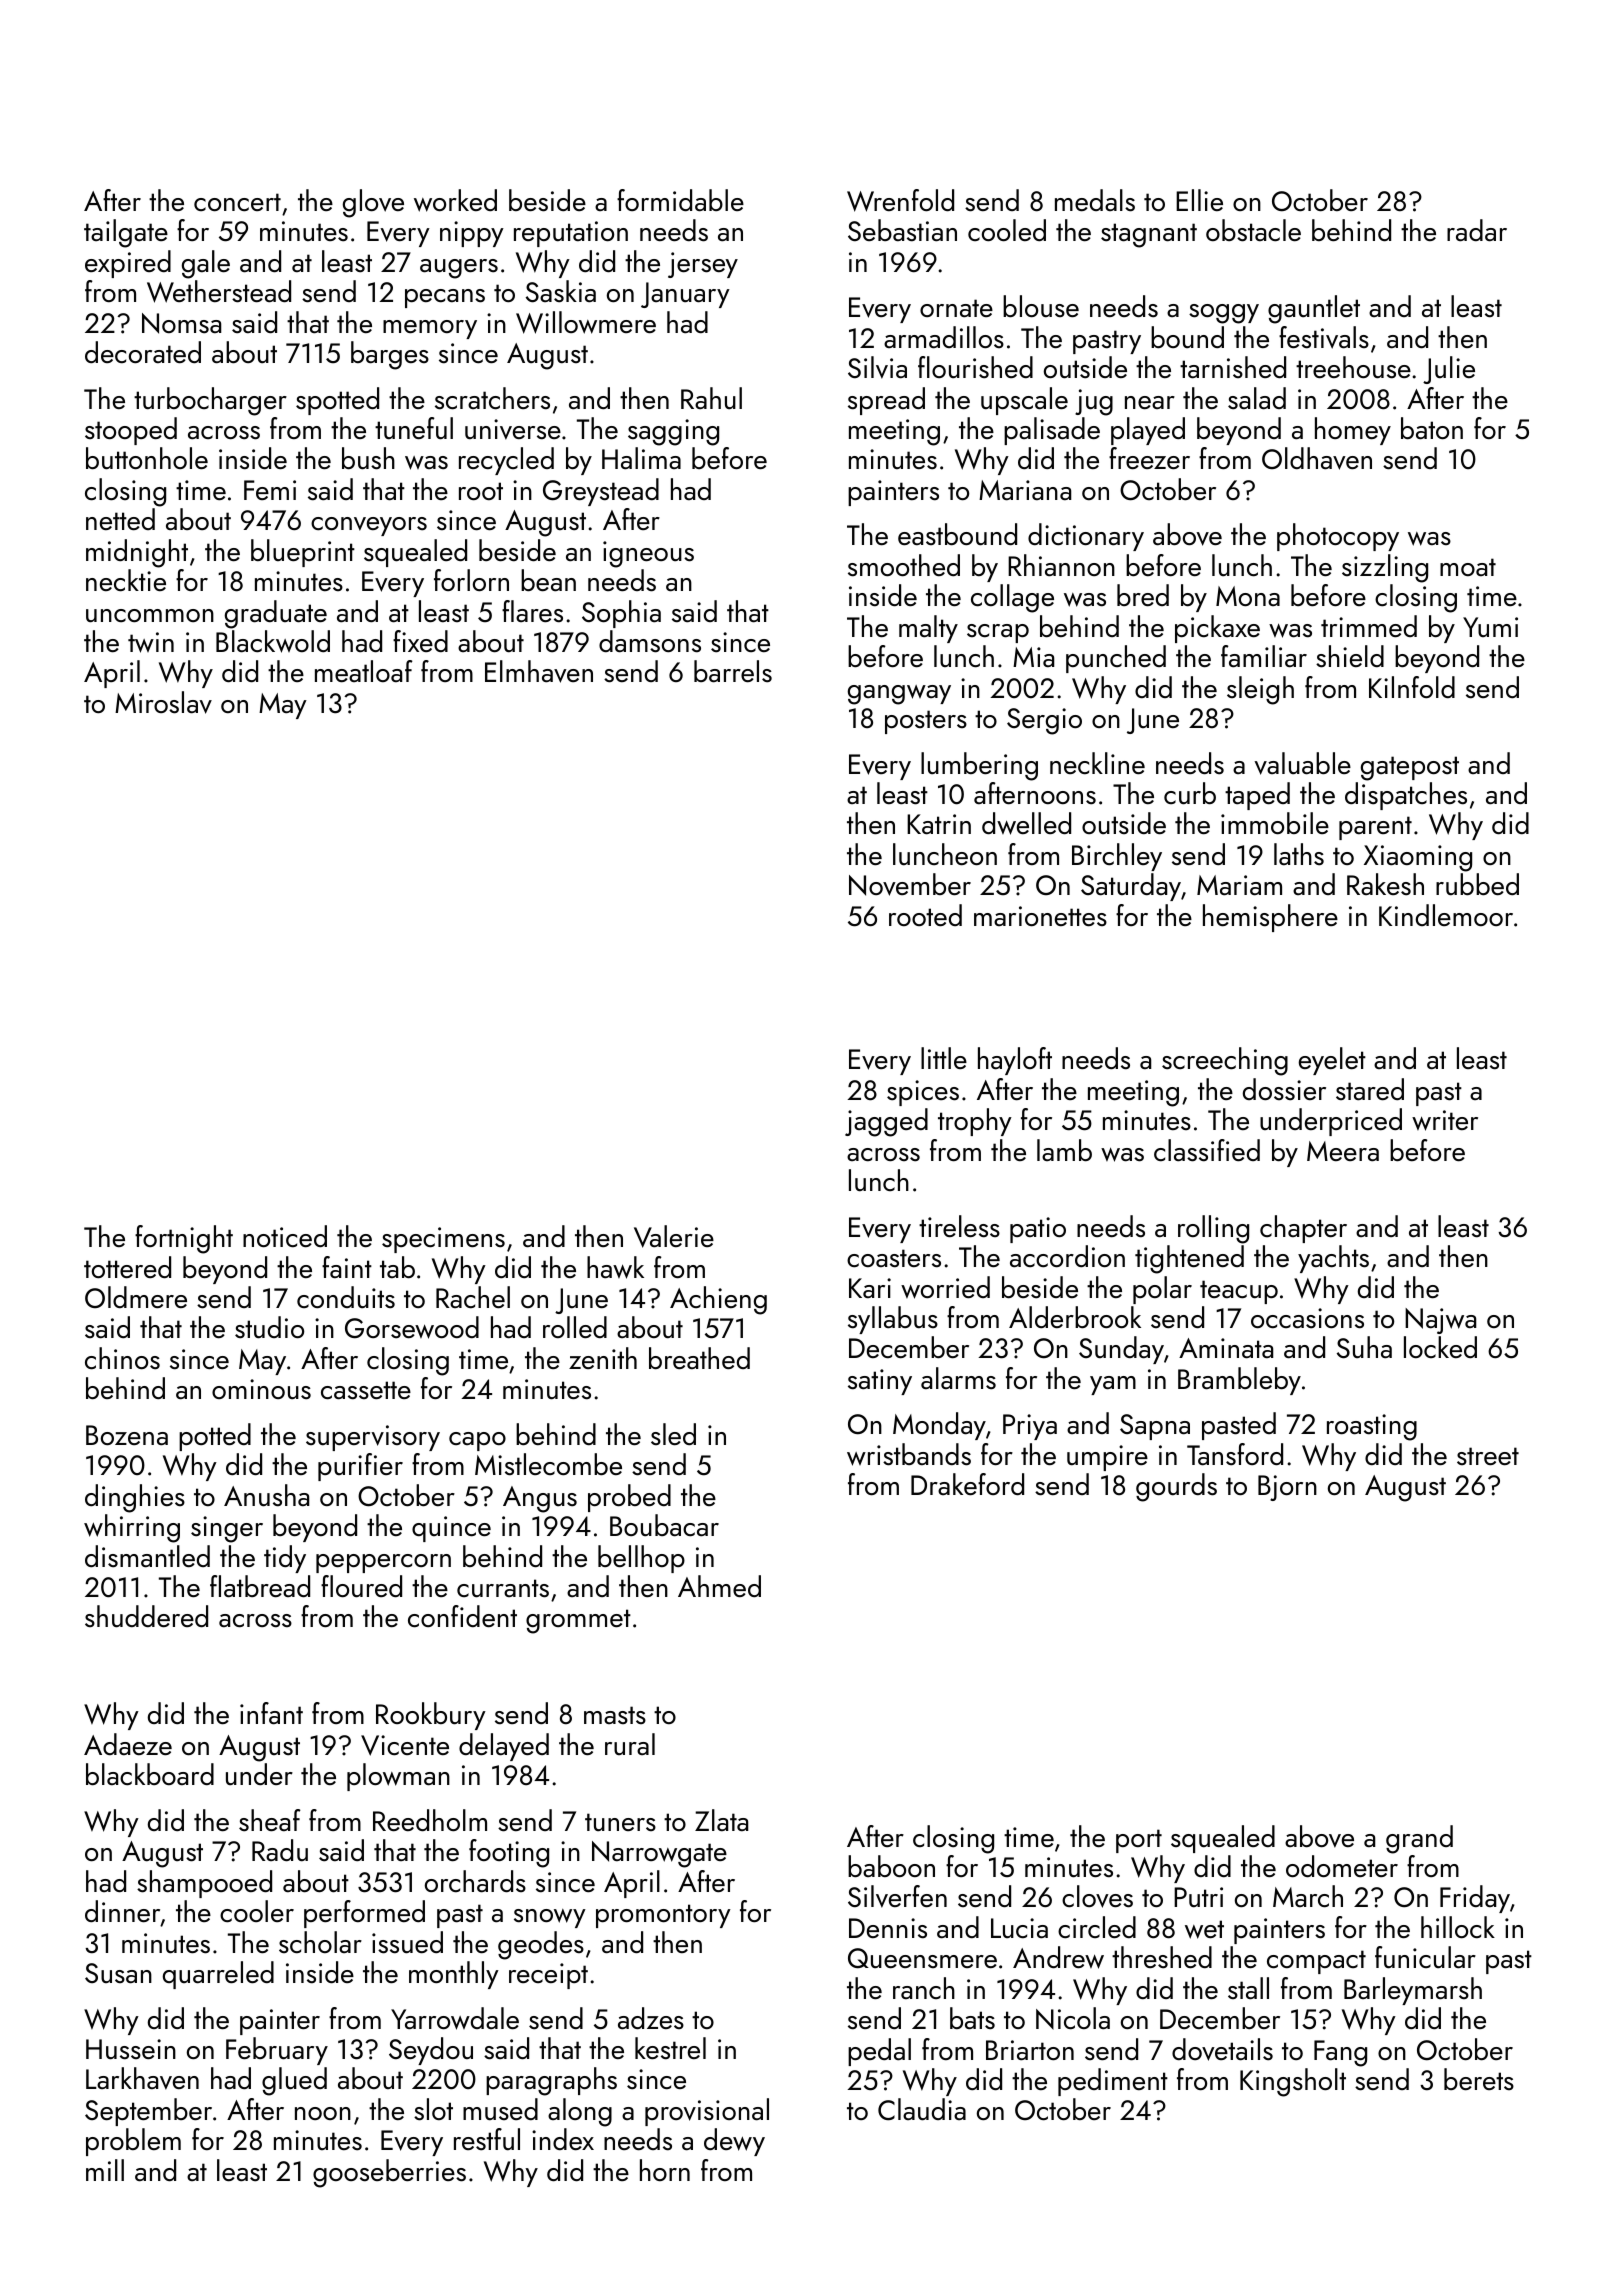 The width and height of the screenshot is (1620, 2292). Describe the element at coordinates (894, 1258) in the screenshot. I see `coasters` at that location.
